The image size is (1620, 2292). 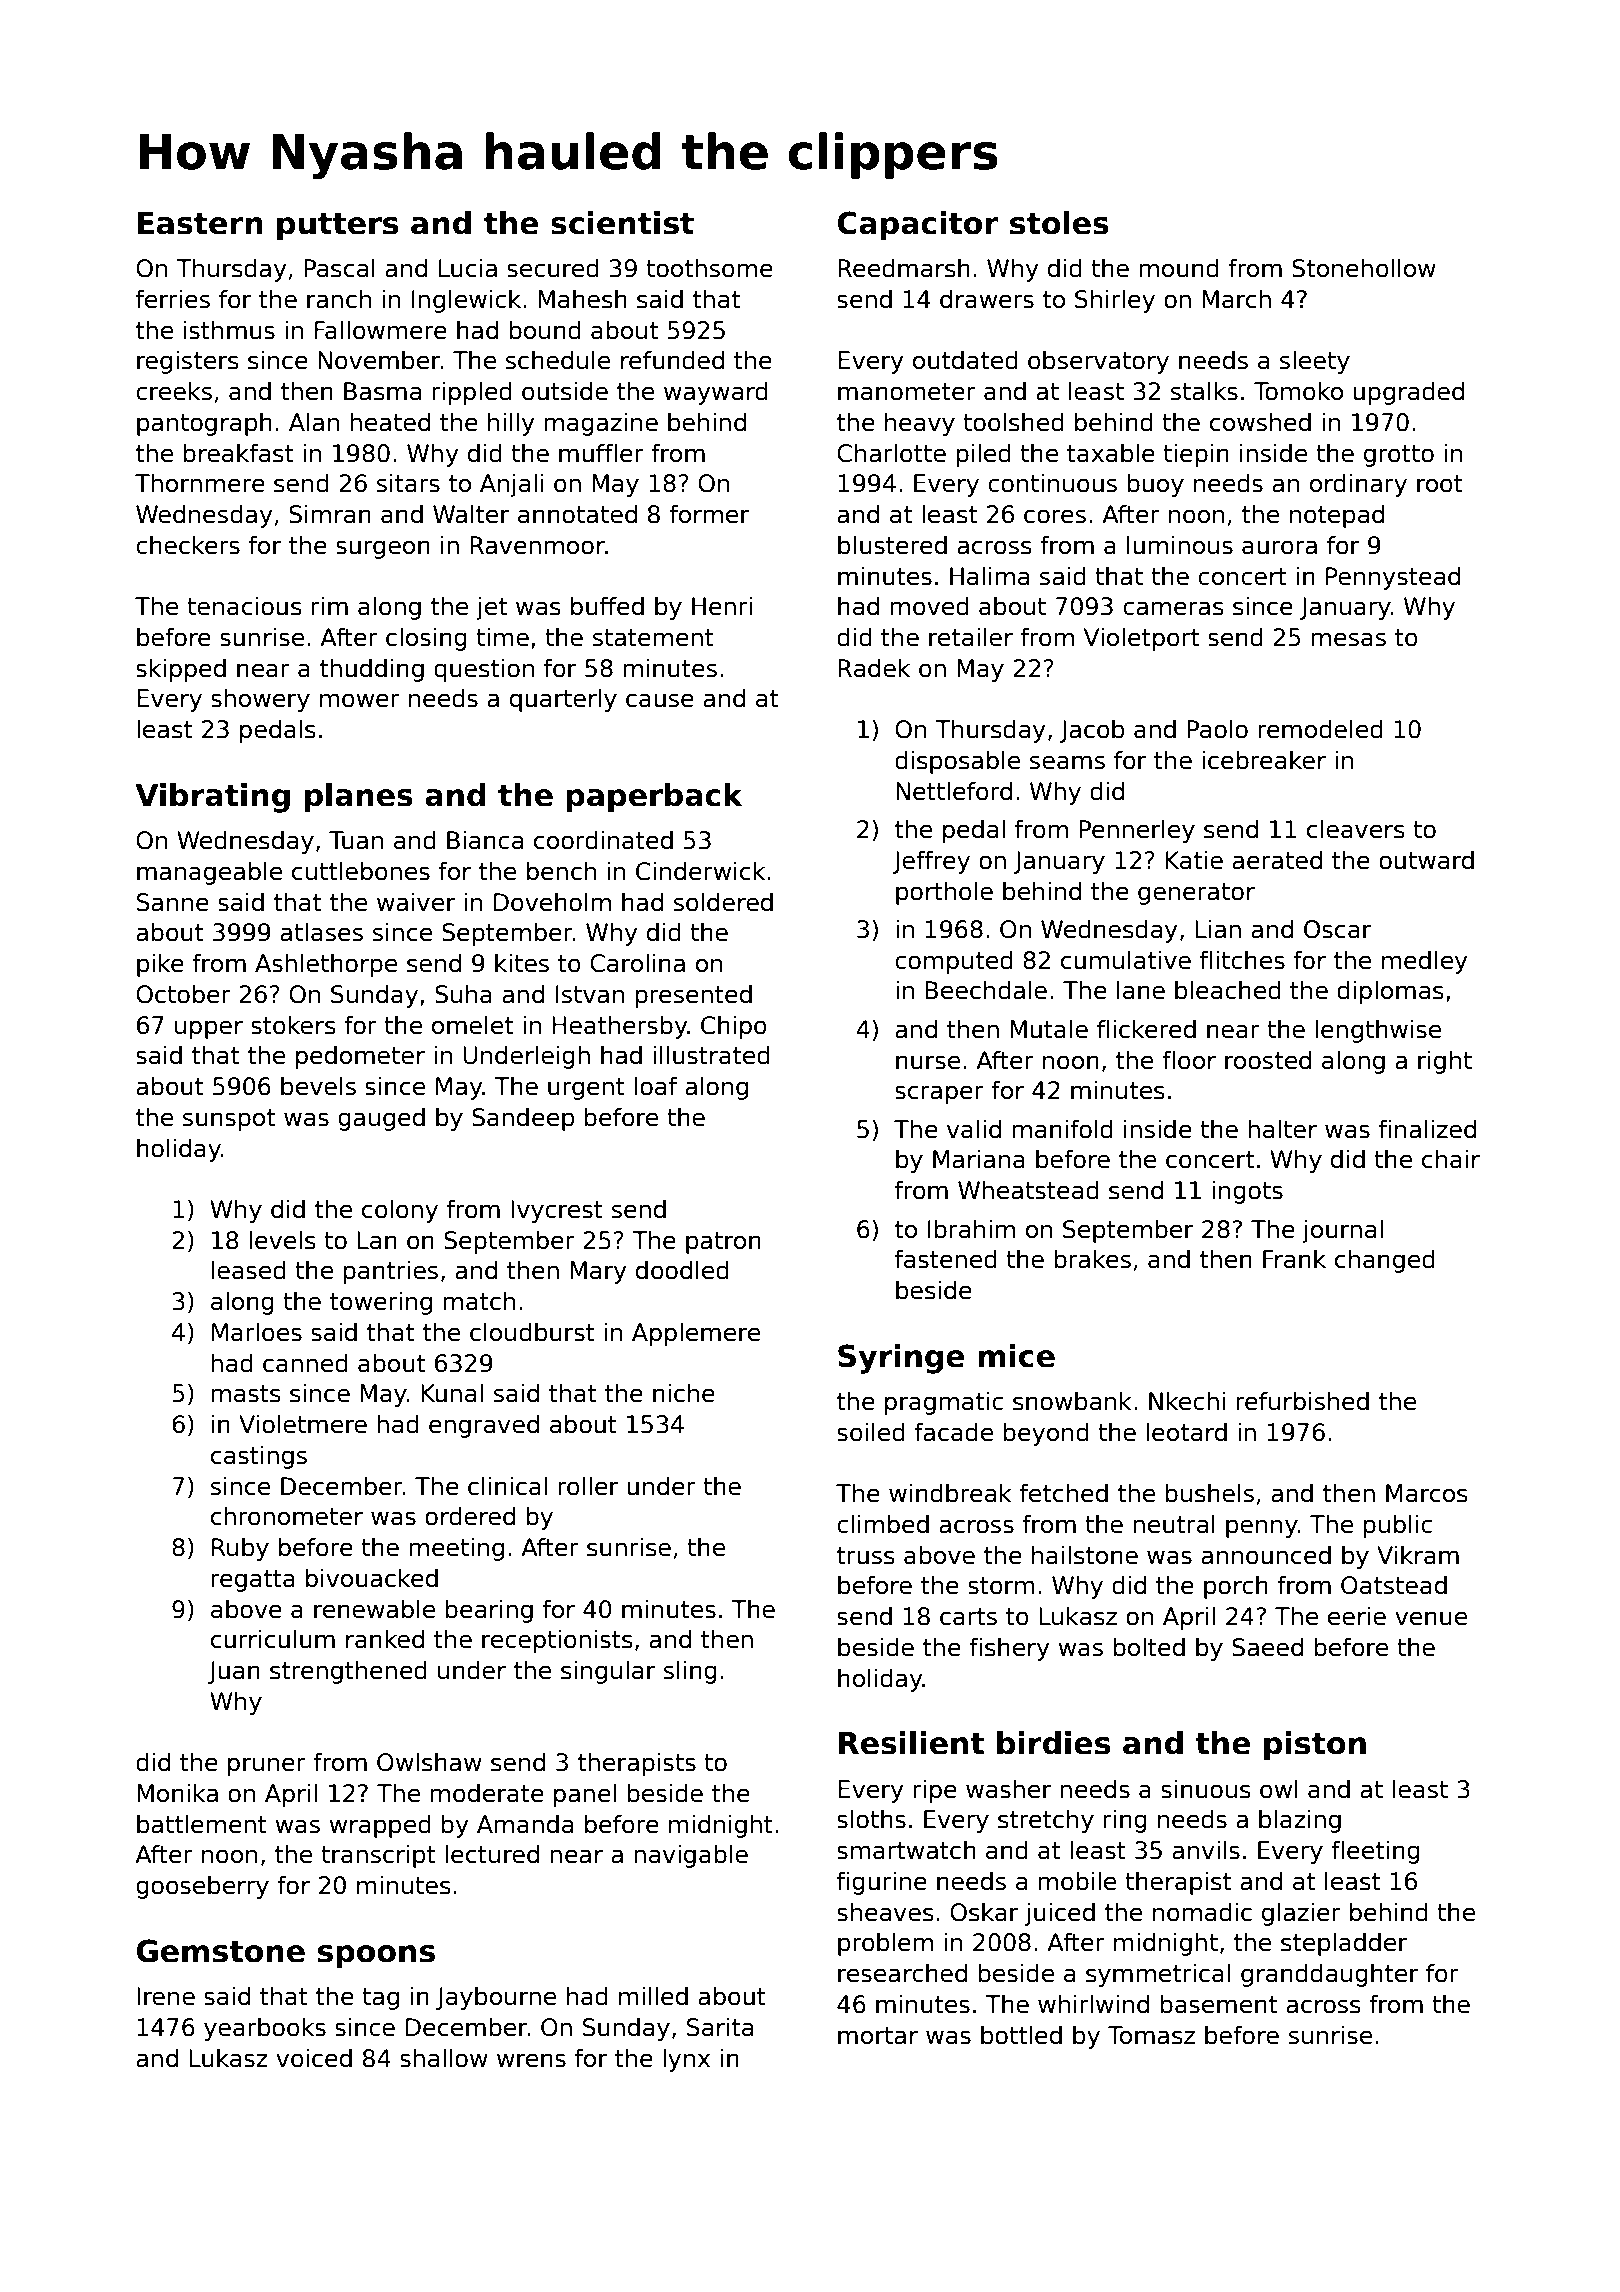 What do you see at coordinates (1059, 223) in the page?
I see `stoles` at bounding box center [1059, 223].
